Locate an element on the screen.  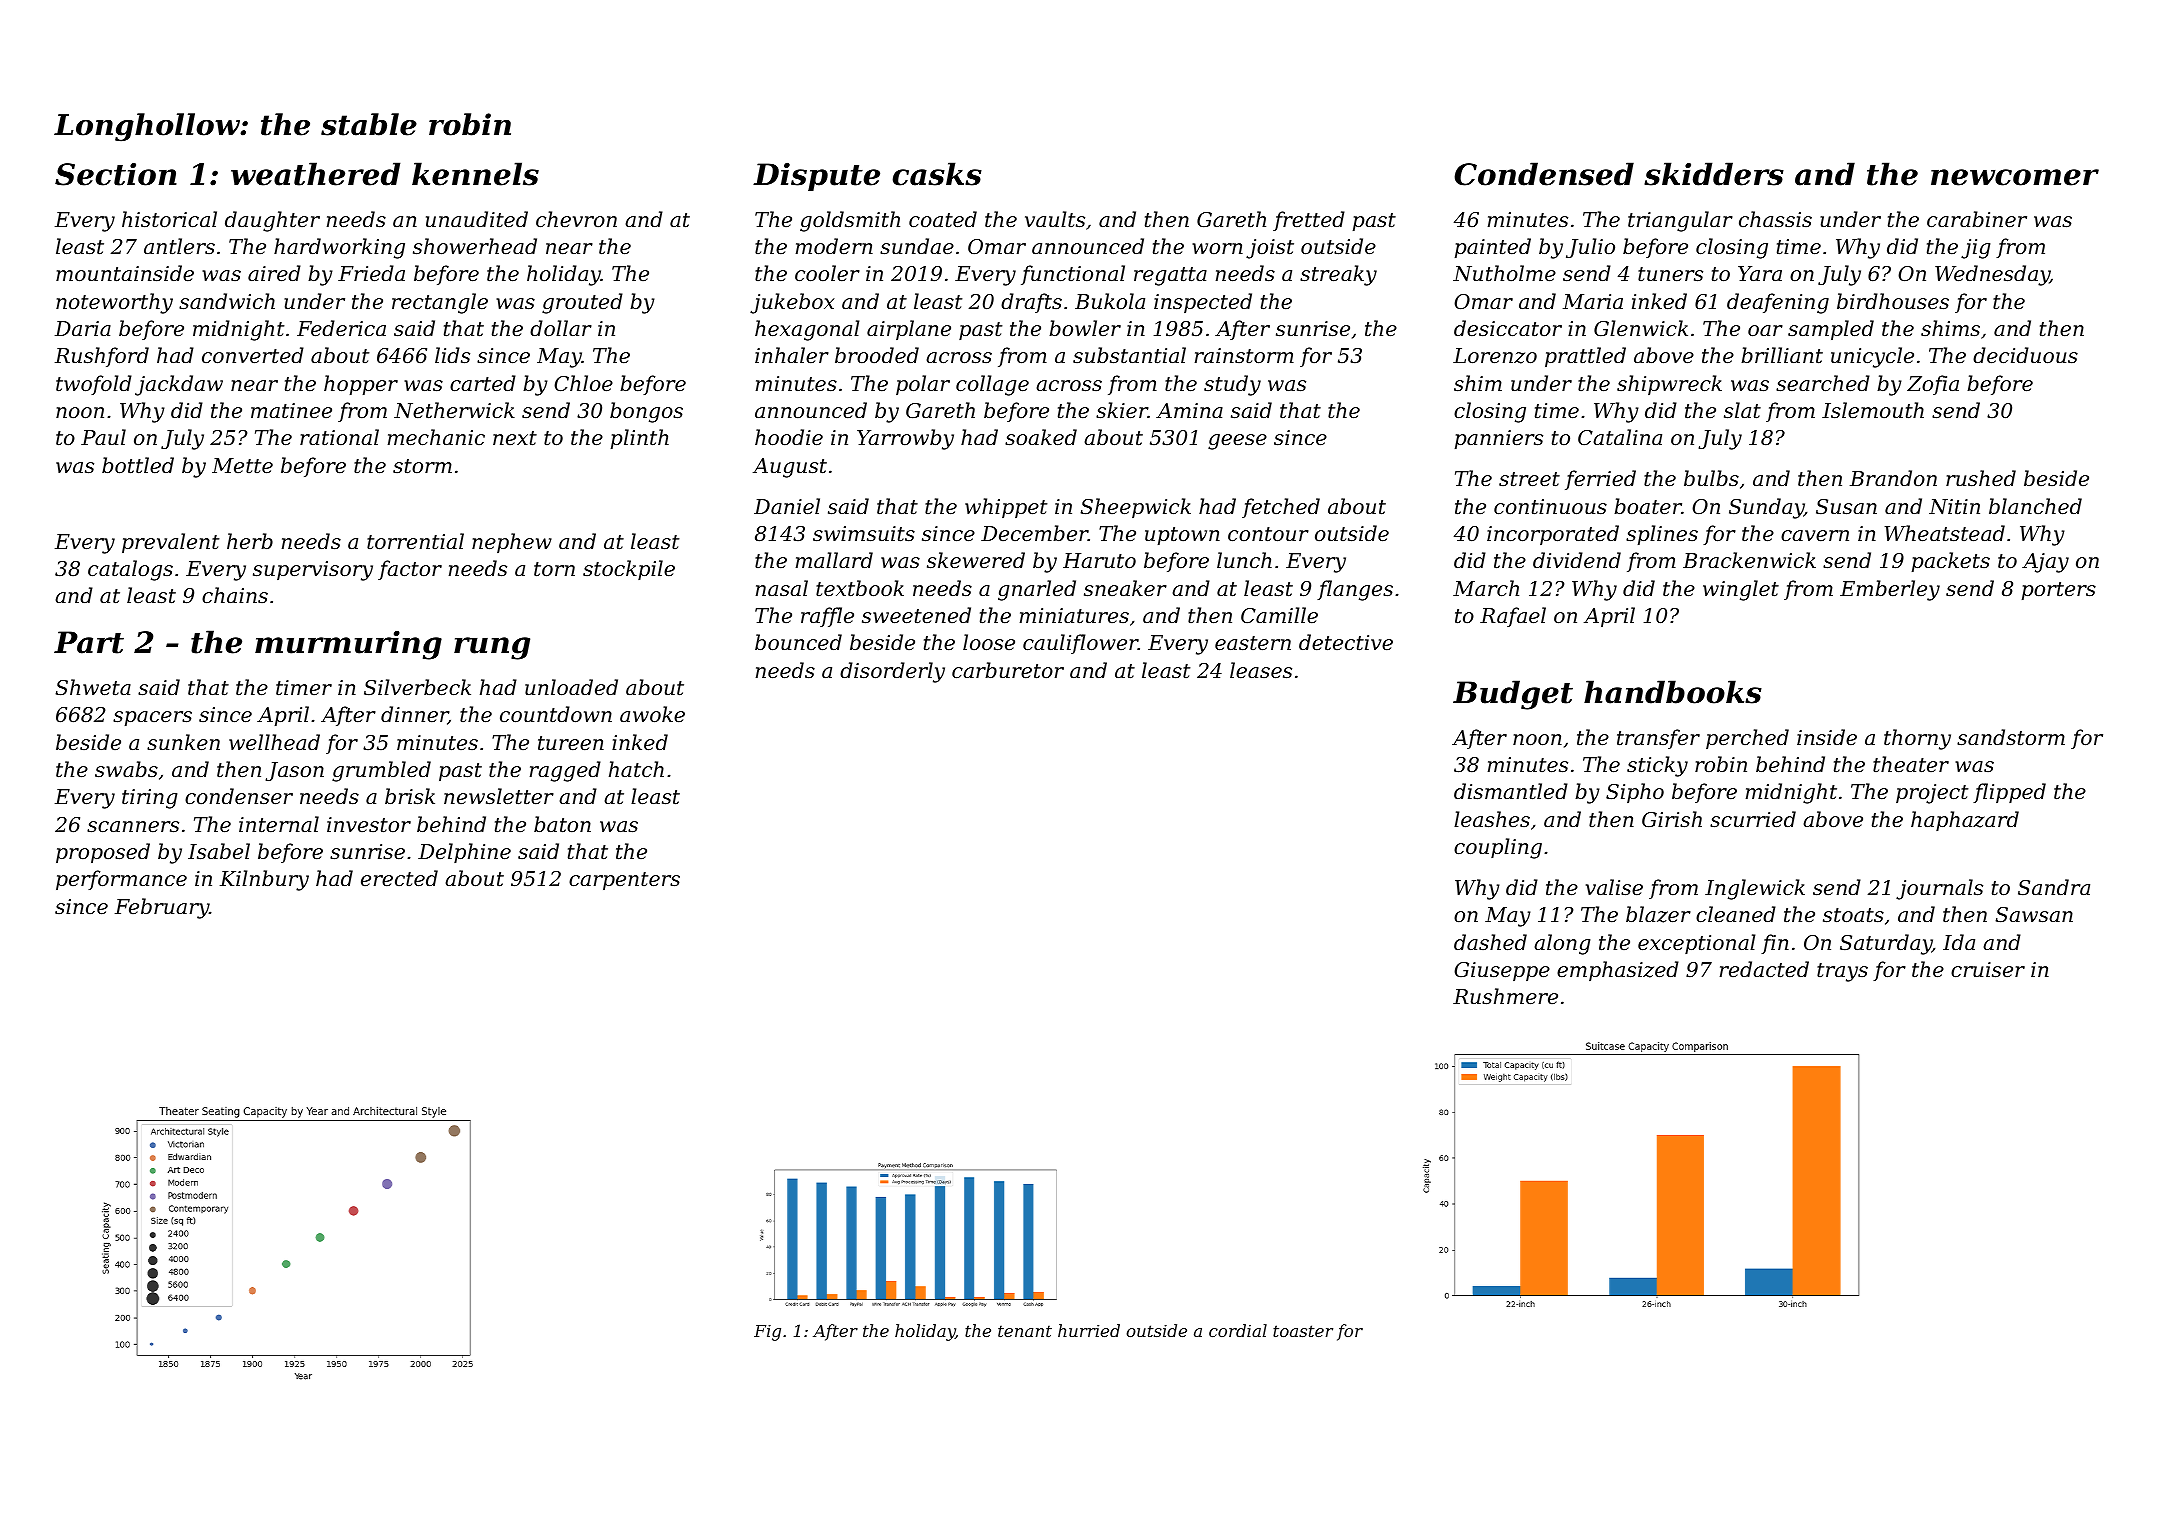
skidders is located at coordinates (1714, 174).
